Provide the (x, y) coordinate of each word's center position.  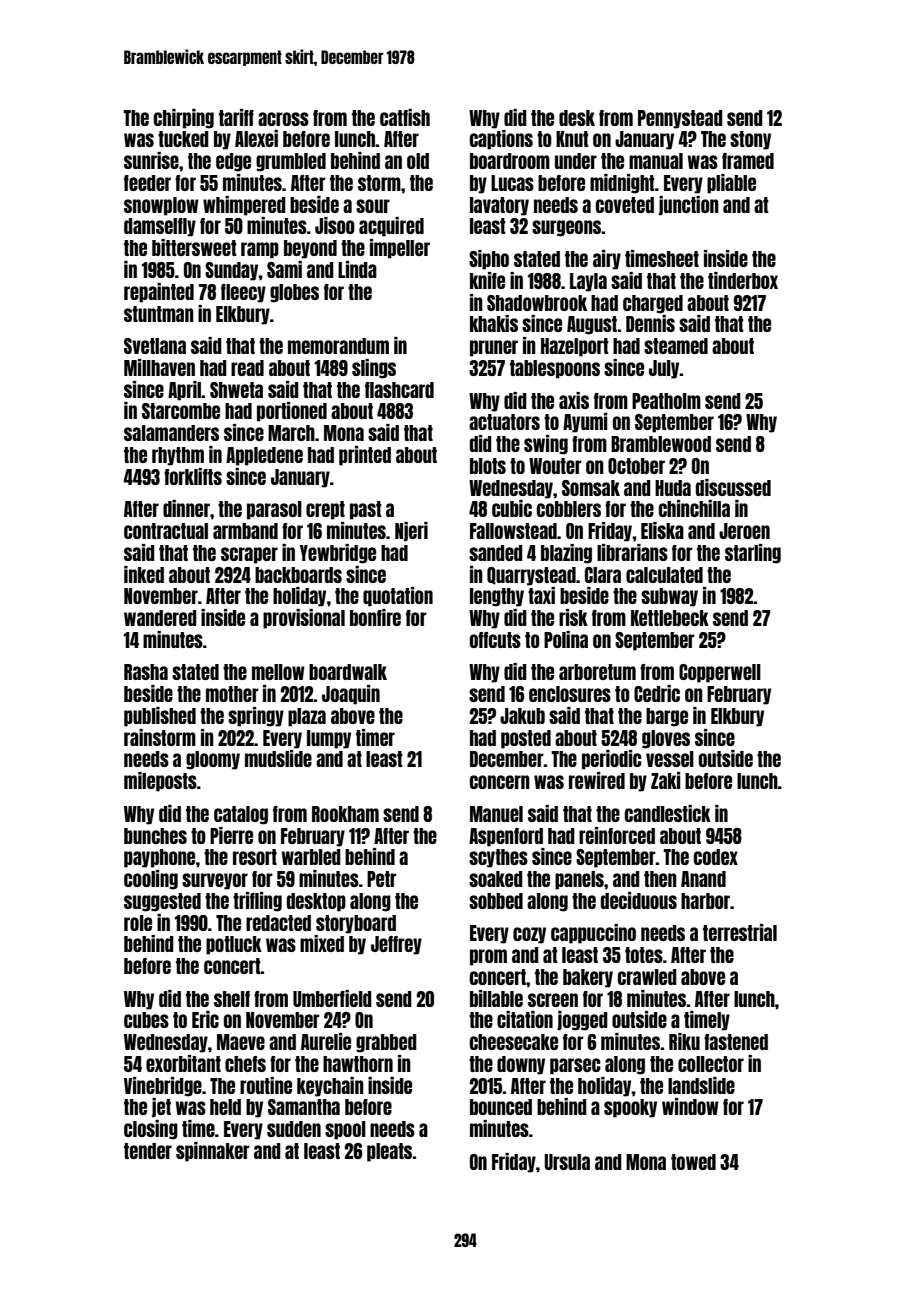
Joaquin (351, 695)
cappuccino (593, 934)
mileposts (160, 782)
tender (148, 1151)
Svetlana (155, 346)
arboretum (597, 672)
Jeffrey (396, 945)
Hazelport (575, 347)
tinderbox (743, 280)
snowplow (161, 206)
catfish (405, 117)
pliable (731, 184)
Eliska (662, 530)
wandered (160, 618)
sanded (496, 553)
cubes (146, 1020)
